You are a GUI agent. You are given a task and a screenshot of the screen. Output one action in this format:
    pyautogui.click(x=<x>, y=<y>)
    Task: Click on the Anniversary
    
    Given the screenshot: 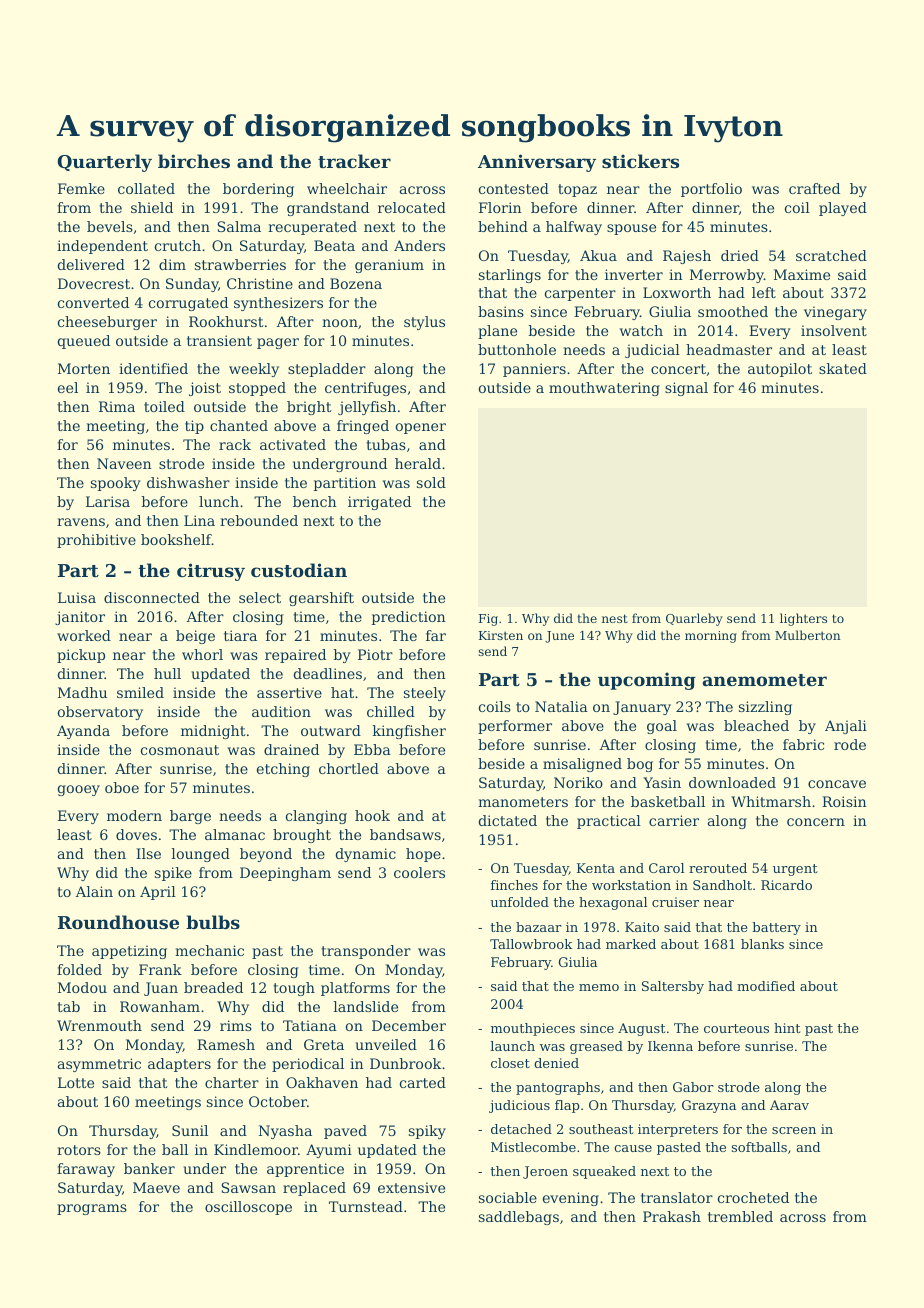 What is the action you would take?
    pyautogui.click(x=537, y=163)
